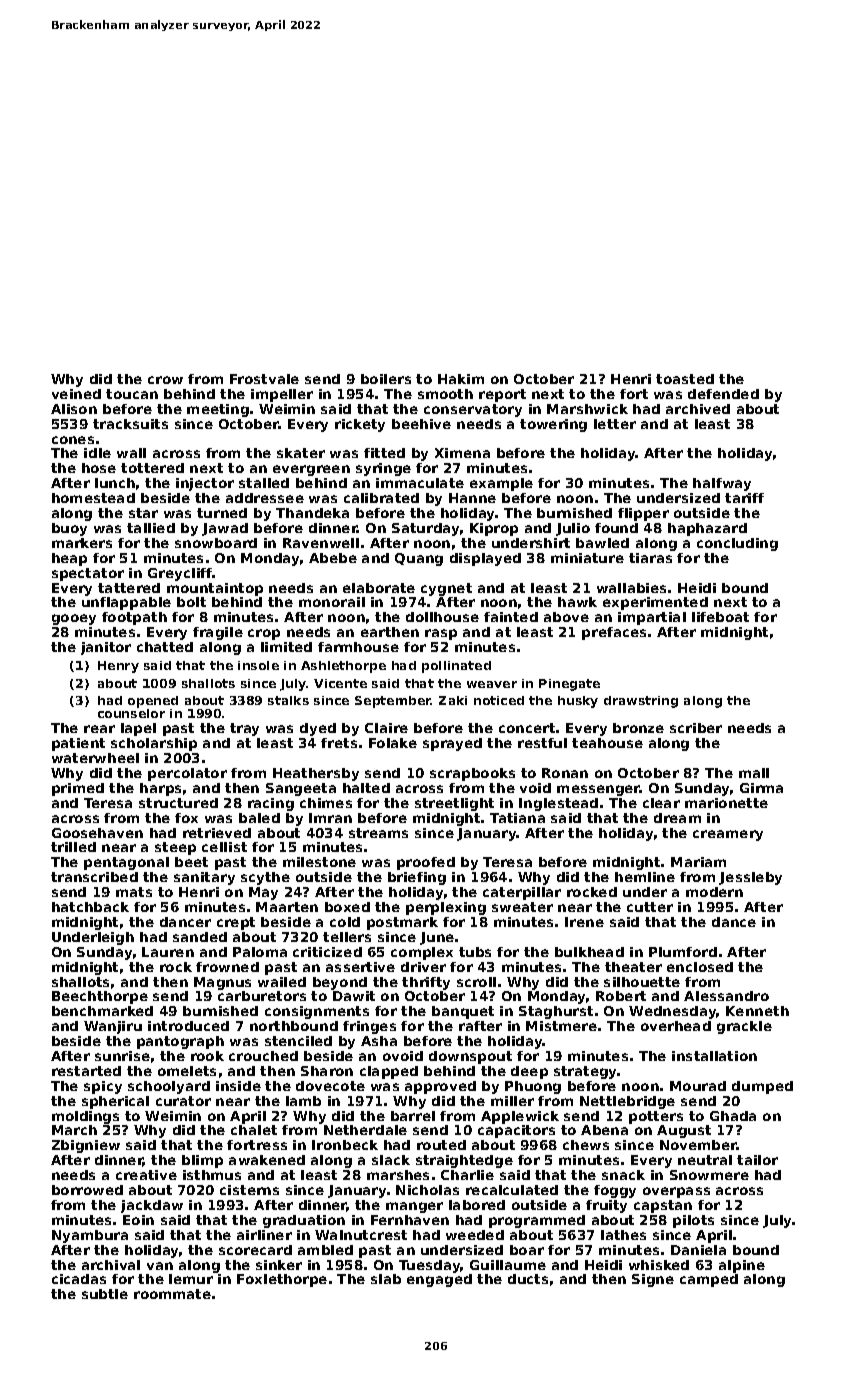 The height and width of the image is (1400, 849). What do you see at coordinates (134, 892) in the image?
I see `mats` at bounding box center [134, 892].
